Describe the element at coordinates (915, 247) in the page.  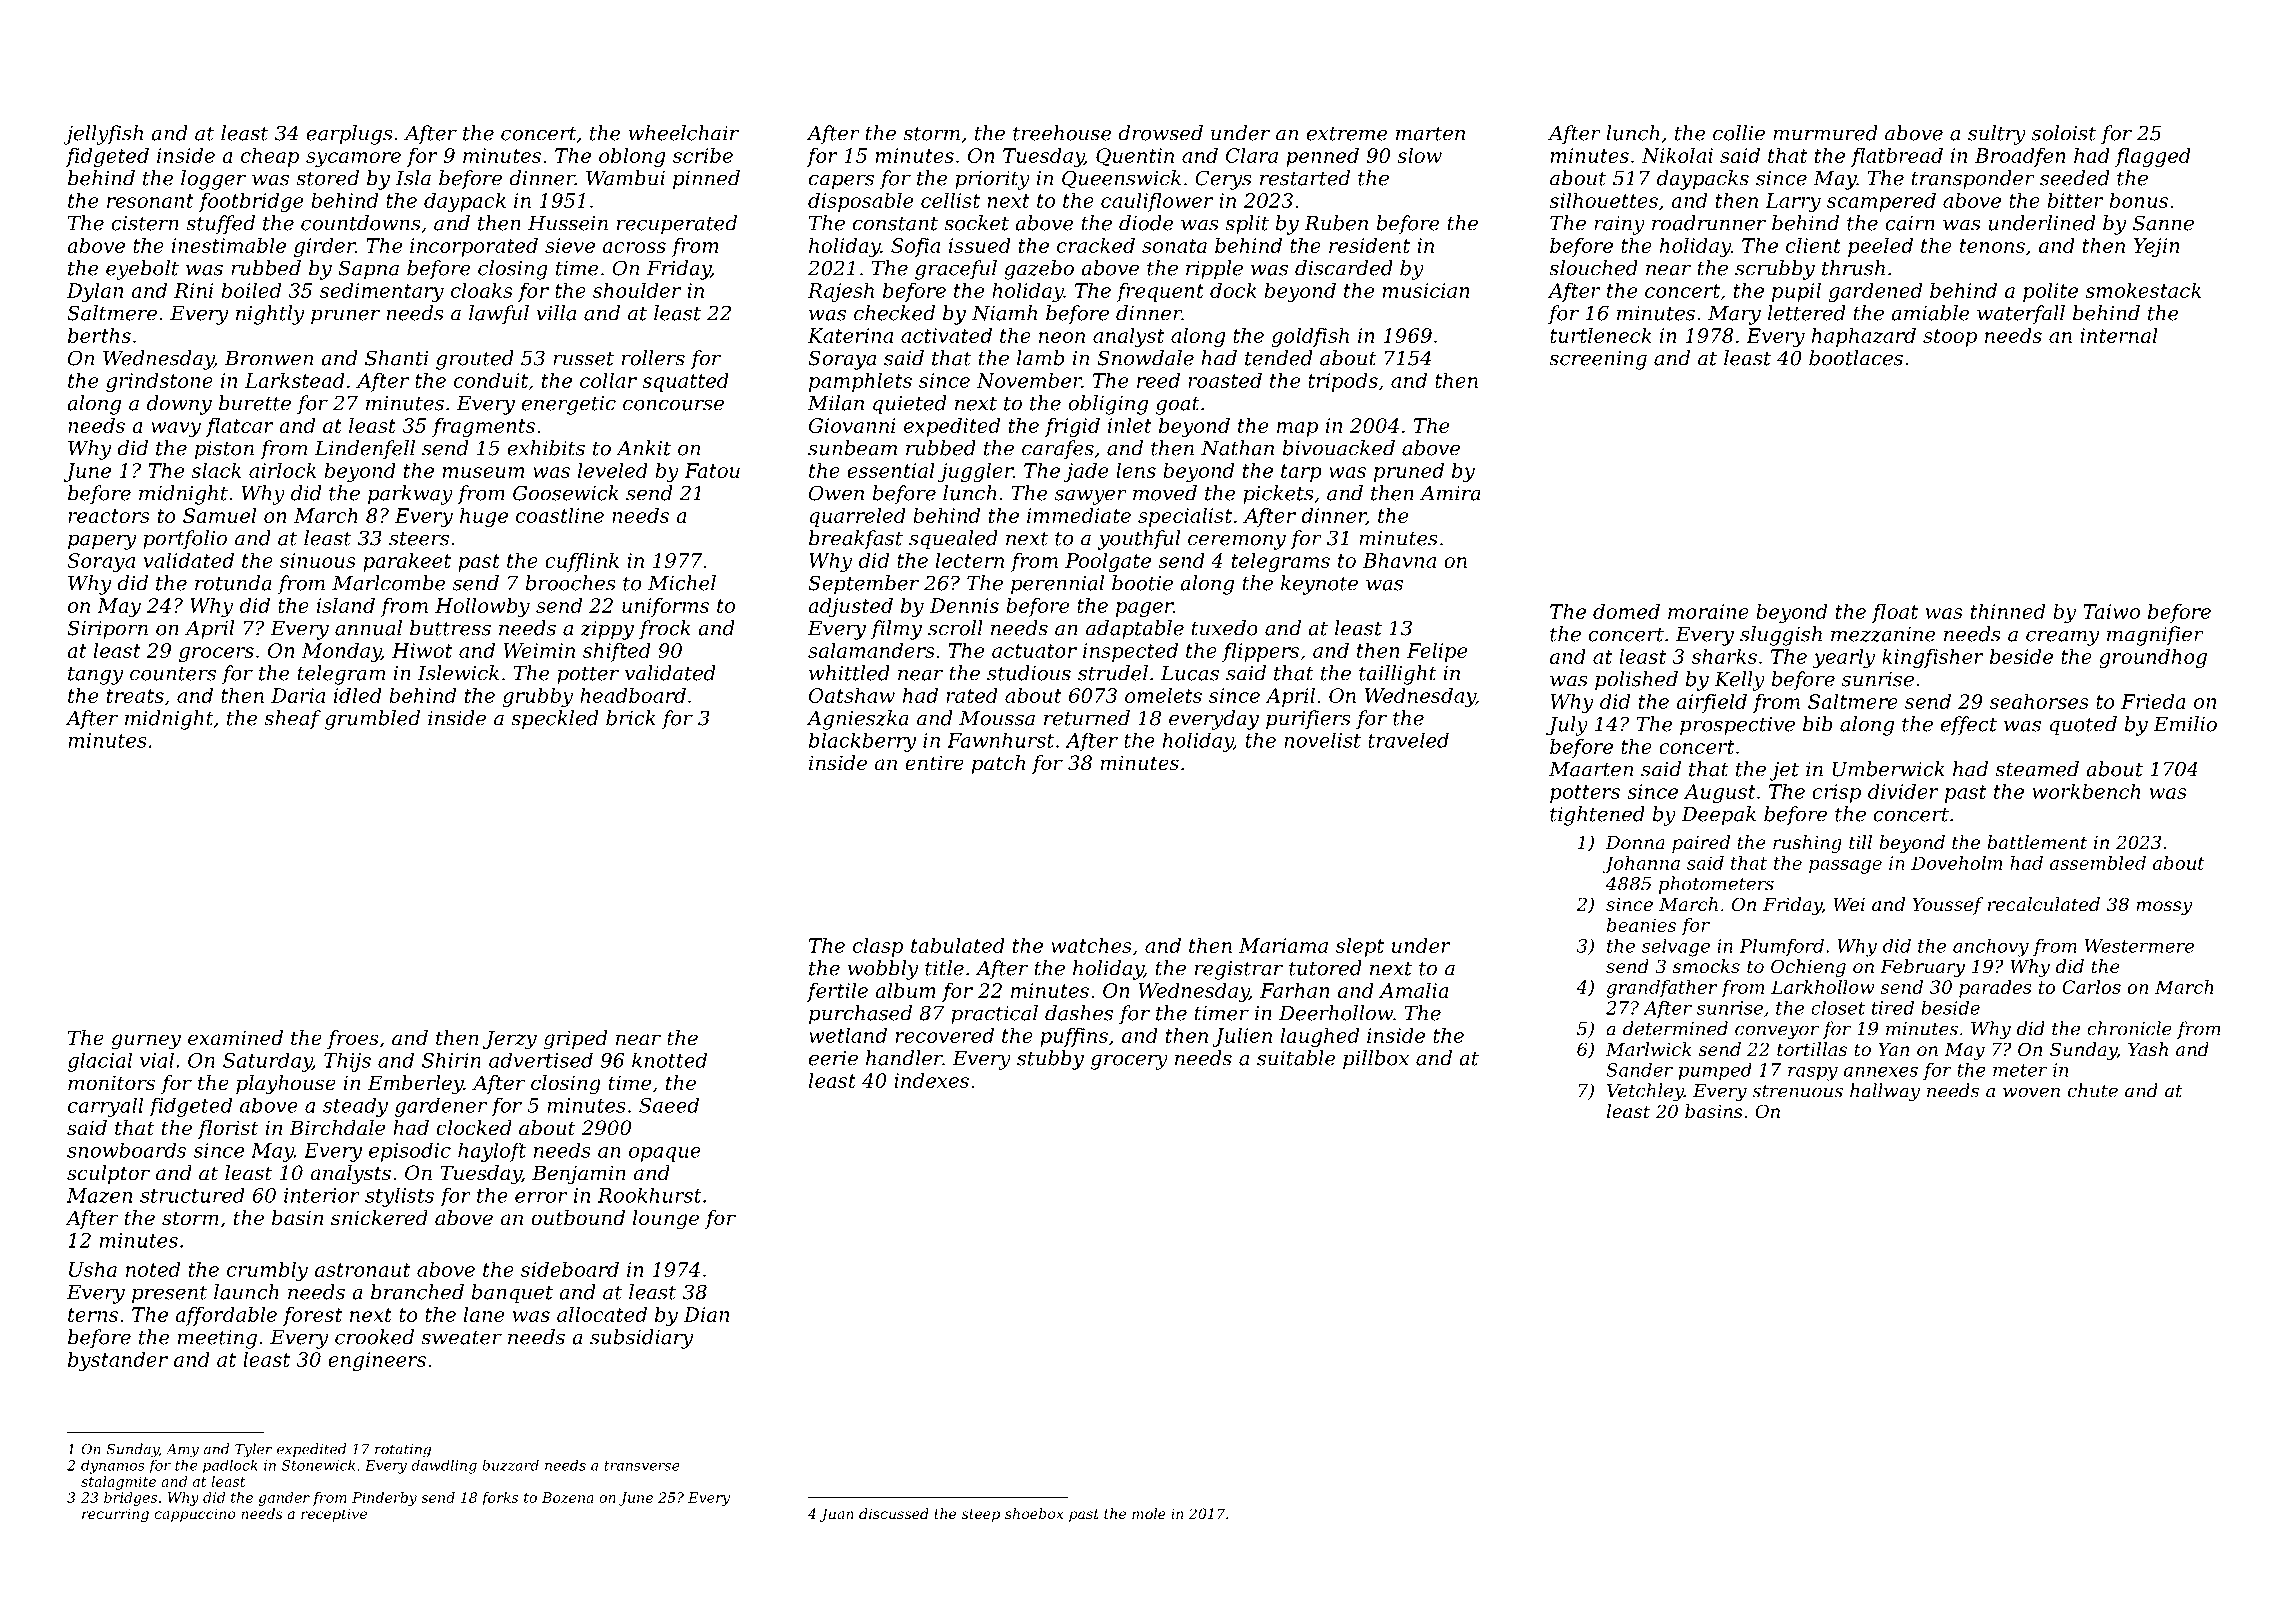
I see `Sofia` at that location.
